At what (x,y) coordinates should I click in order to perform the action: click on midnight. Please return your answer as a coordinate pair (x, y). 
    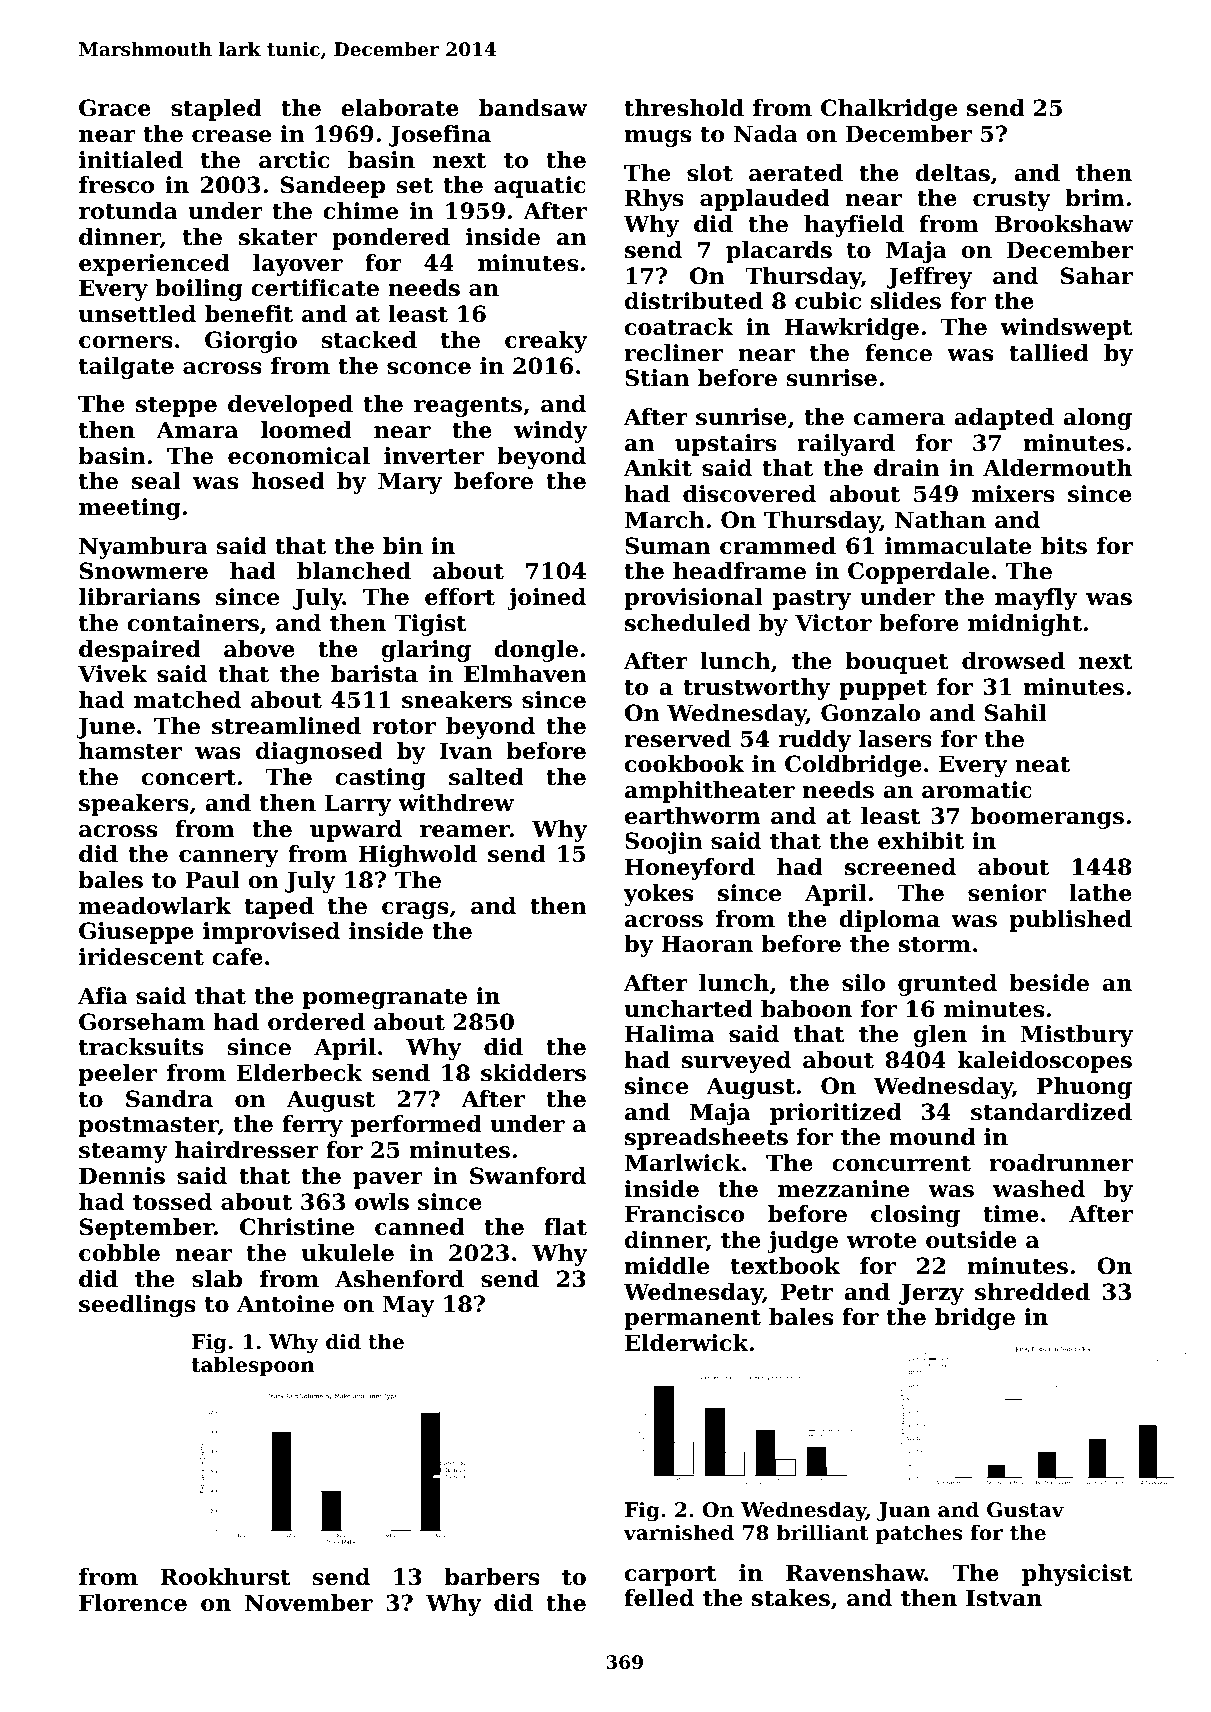
    Looking at the image, I should click on (1025, 625).
